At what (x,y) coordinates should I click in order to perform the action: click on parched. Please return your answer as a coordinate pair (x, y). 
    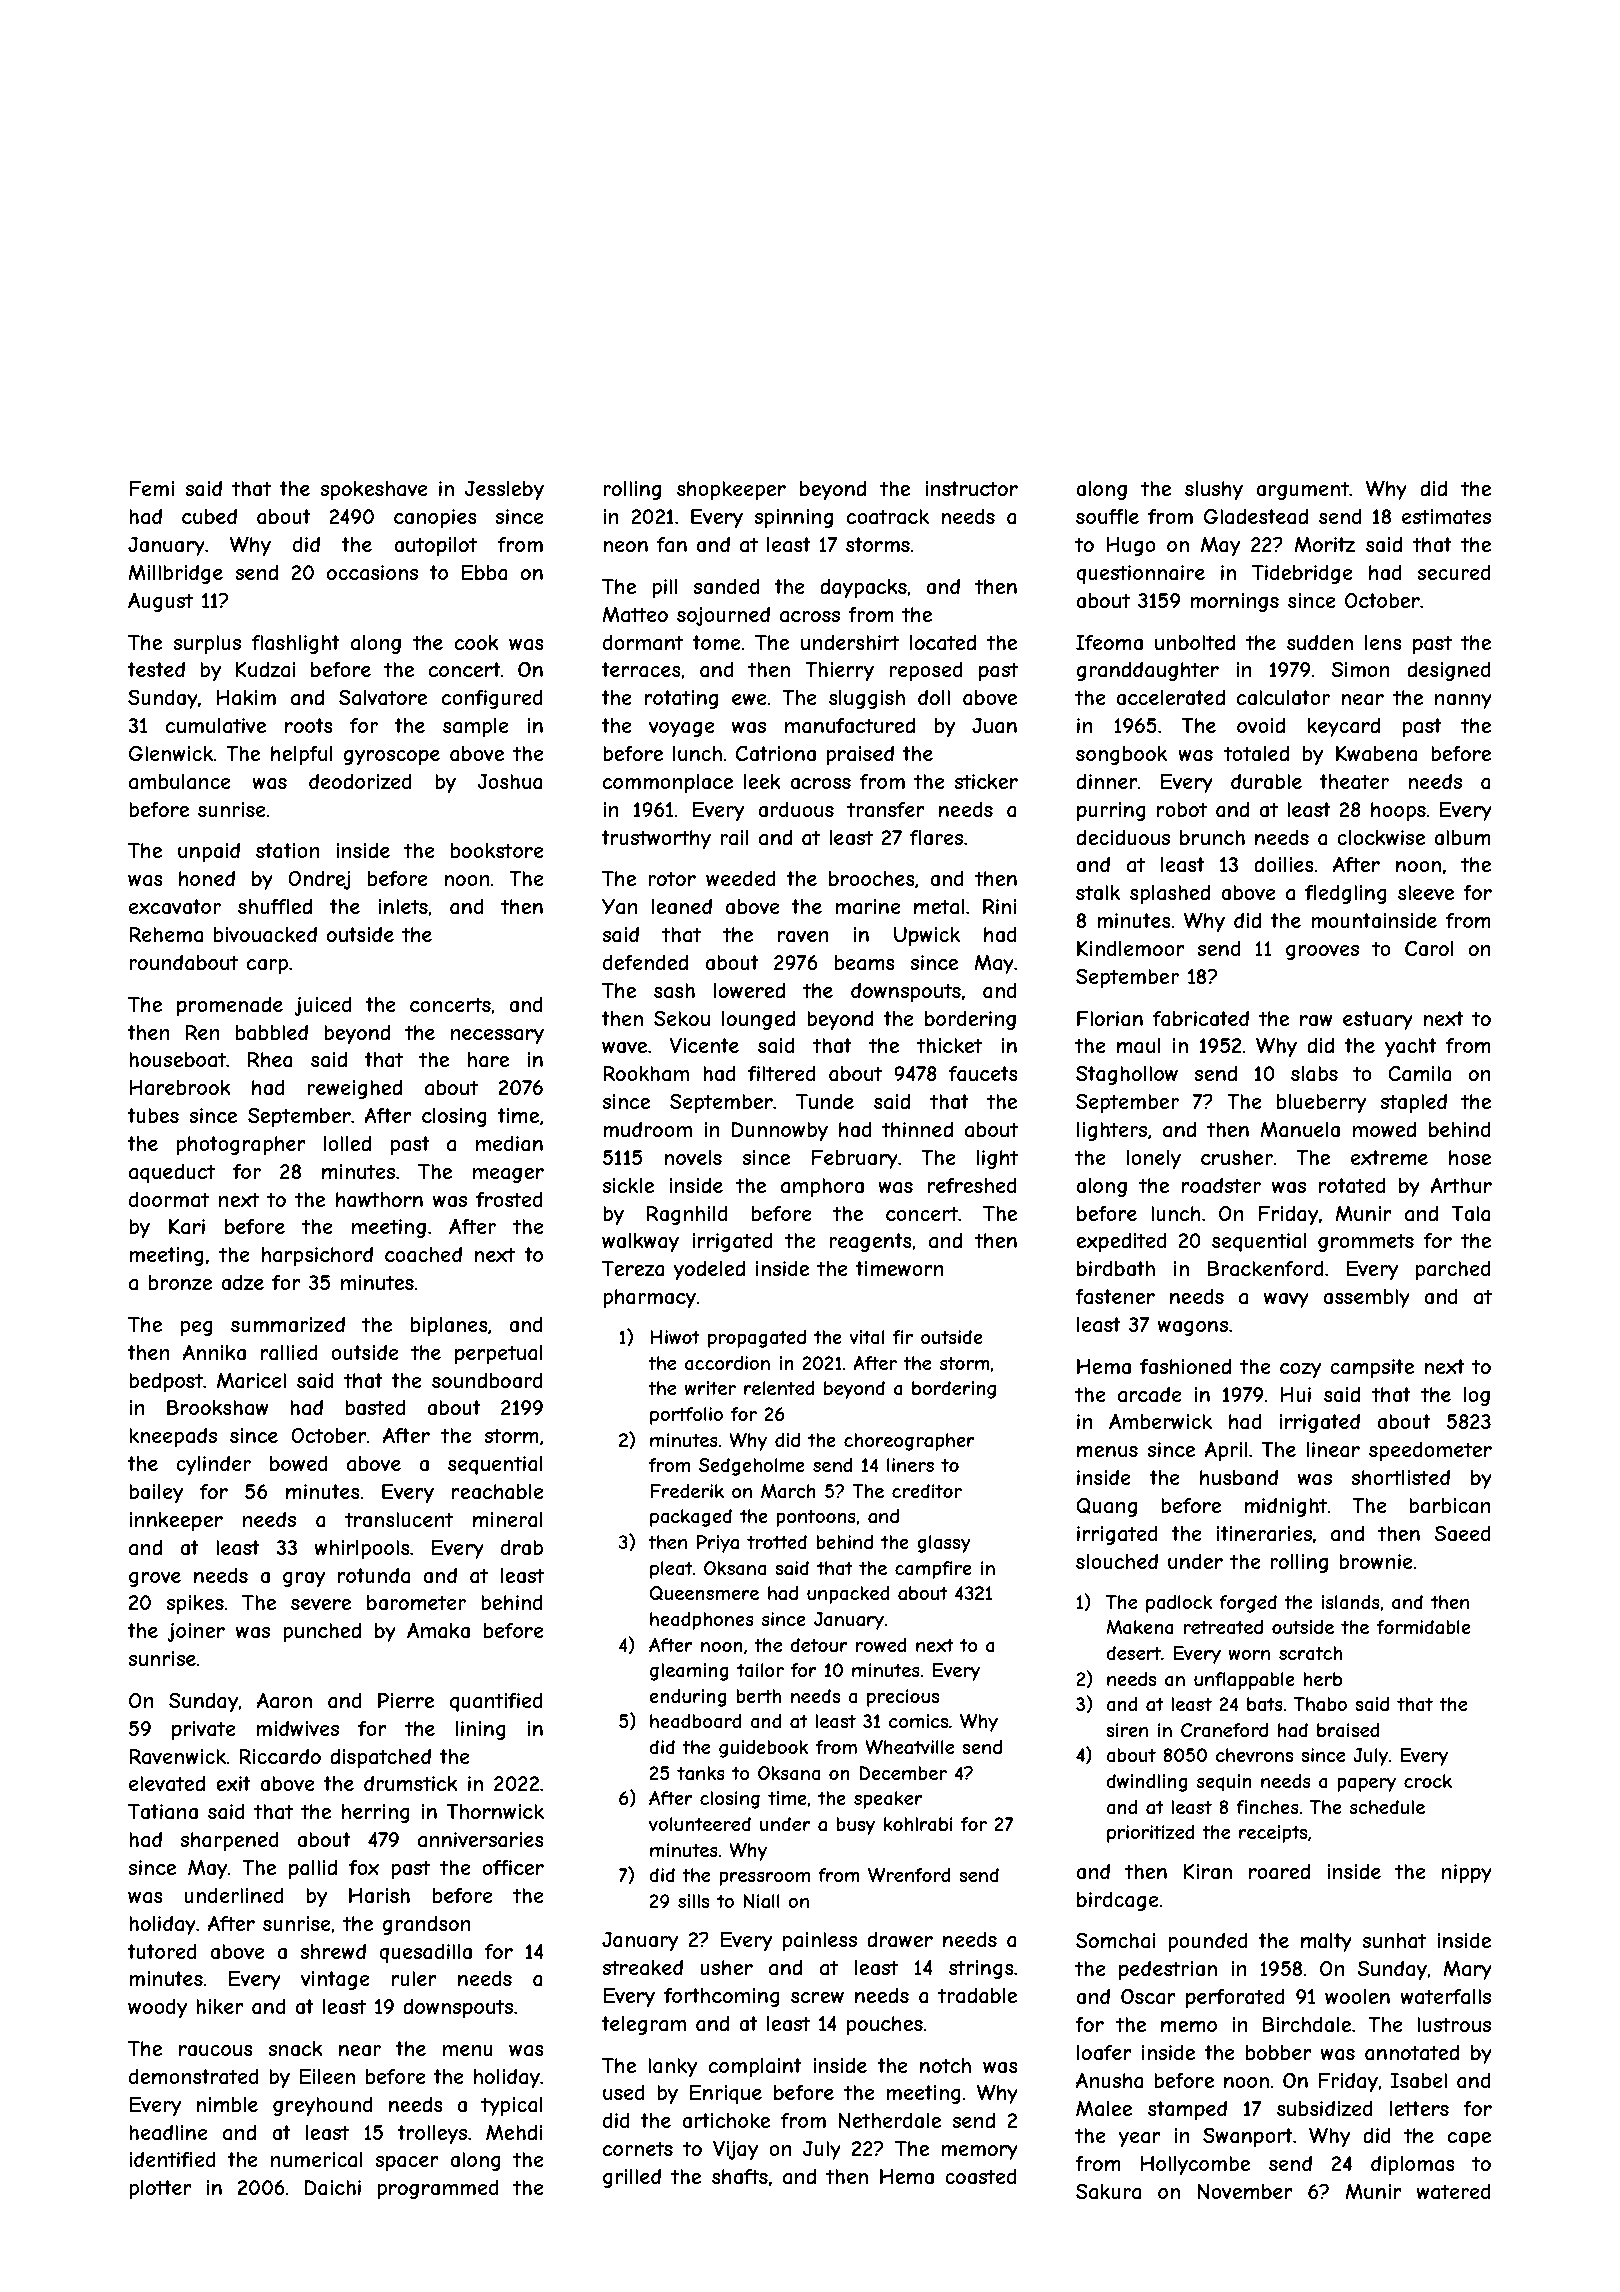
    Looking at the image, I should click on (1453, 1270).
